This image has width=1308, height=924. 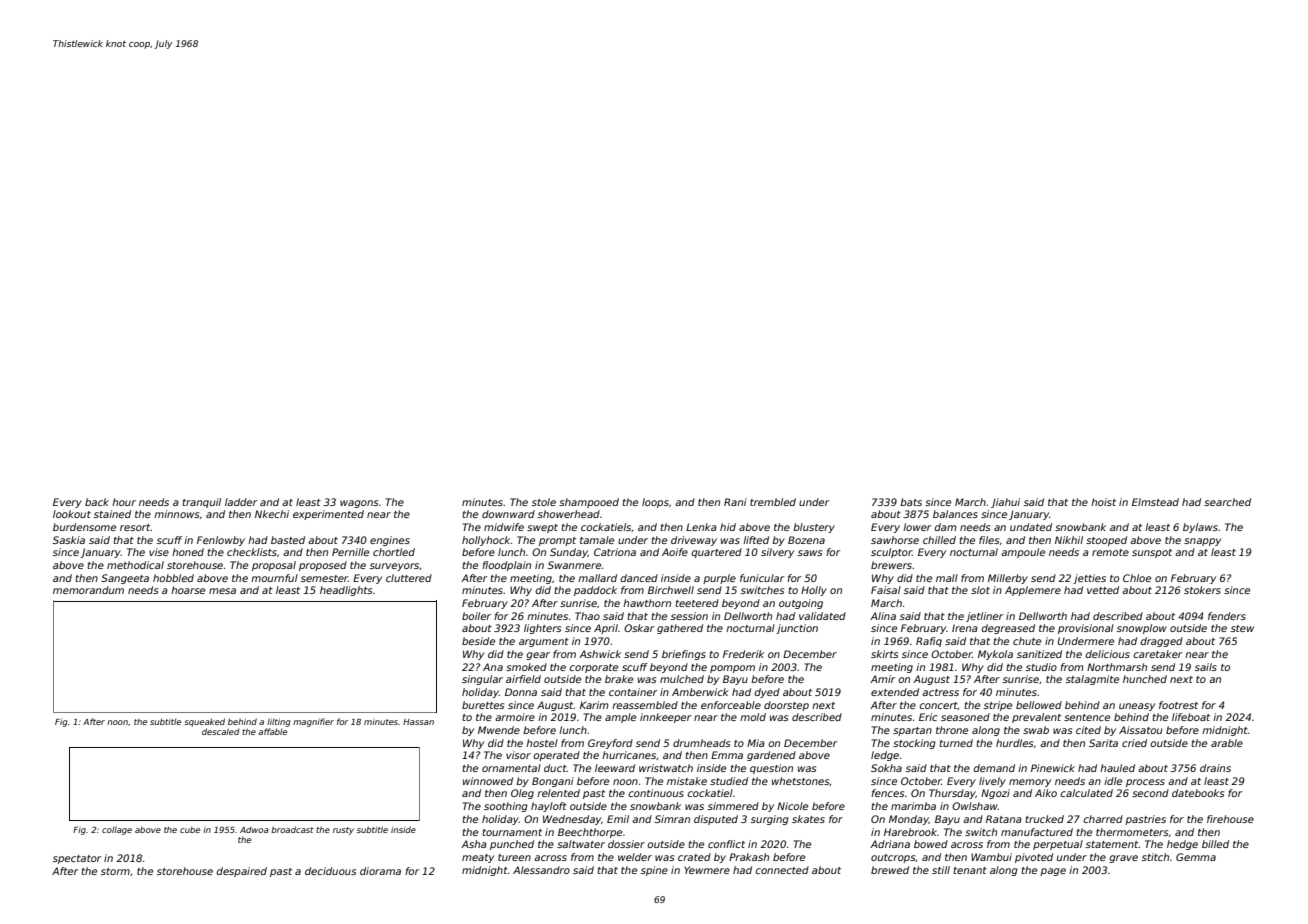 I want to click on Karim, so click(x=594, y=705).
